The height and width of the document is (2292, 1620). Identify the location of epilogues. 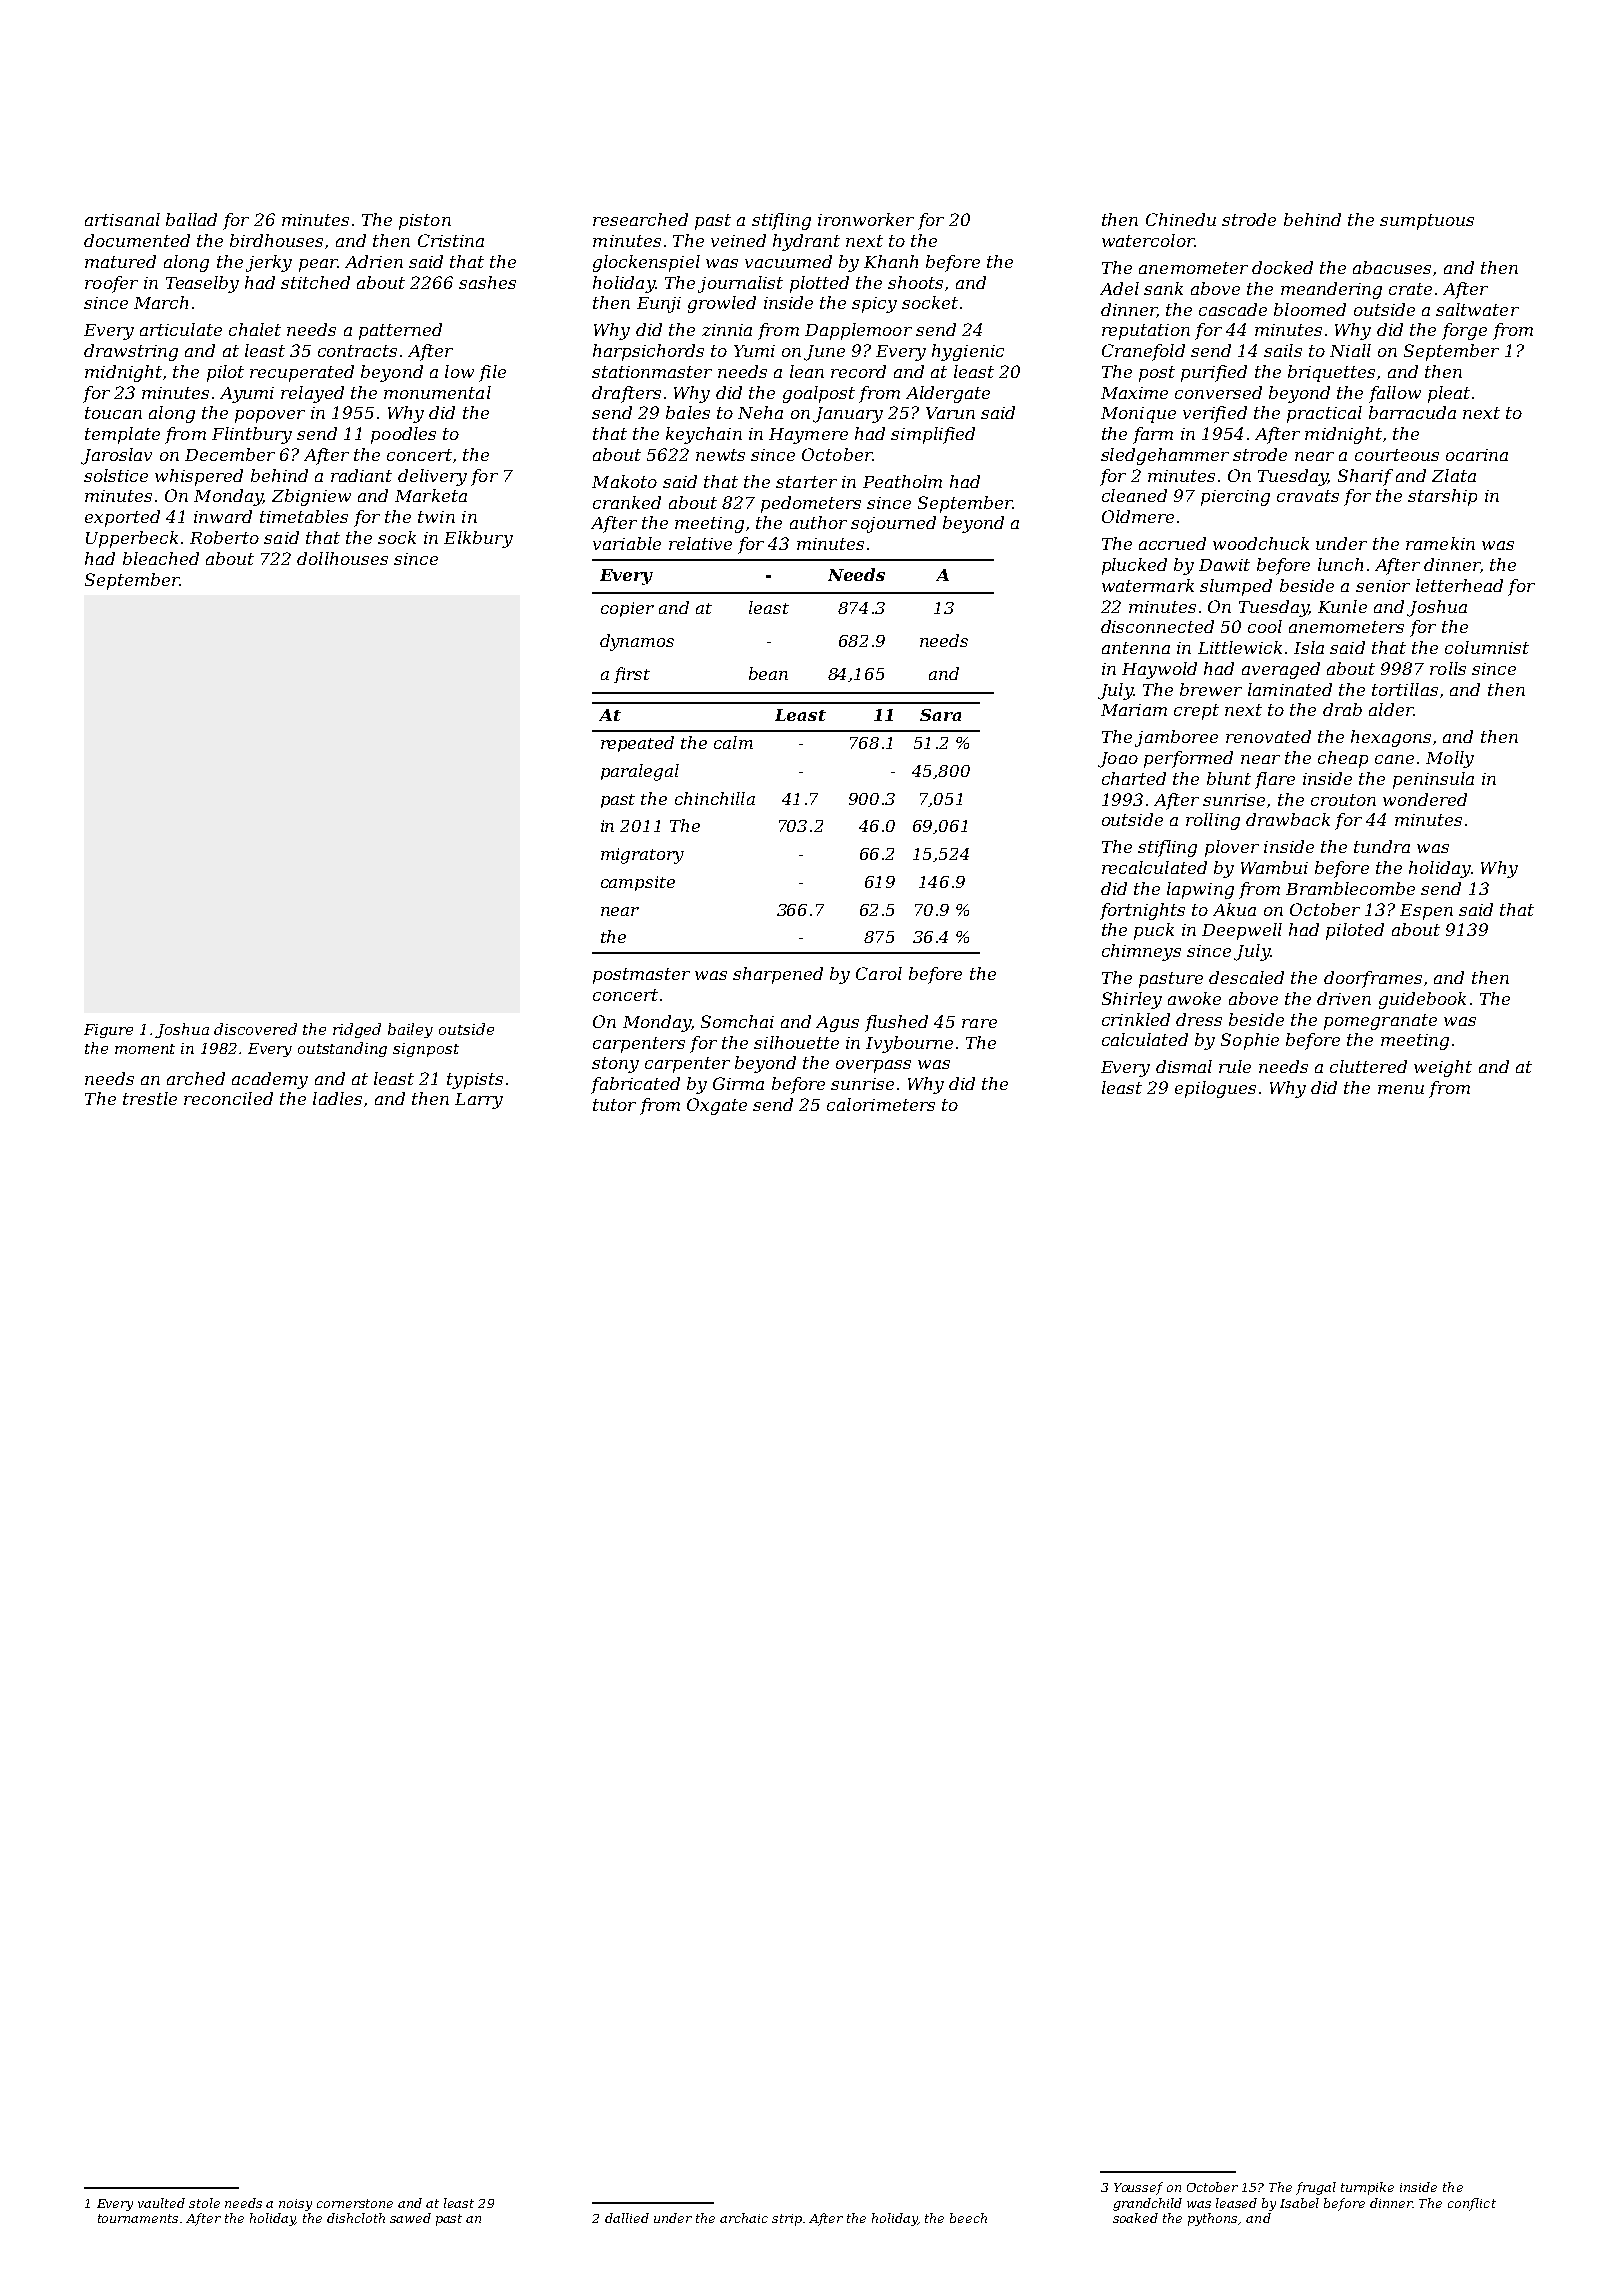
(1215, 1089).
